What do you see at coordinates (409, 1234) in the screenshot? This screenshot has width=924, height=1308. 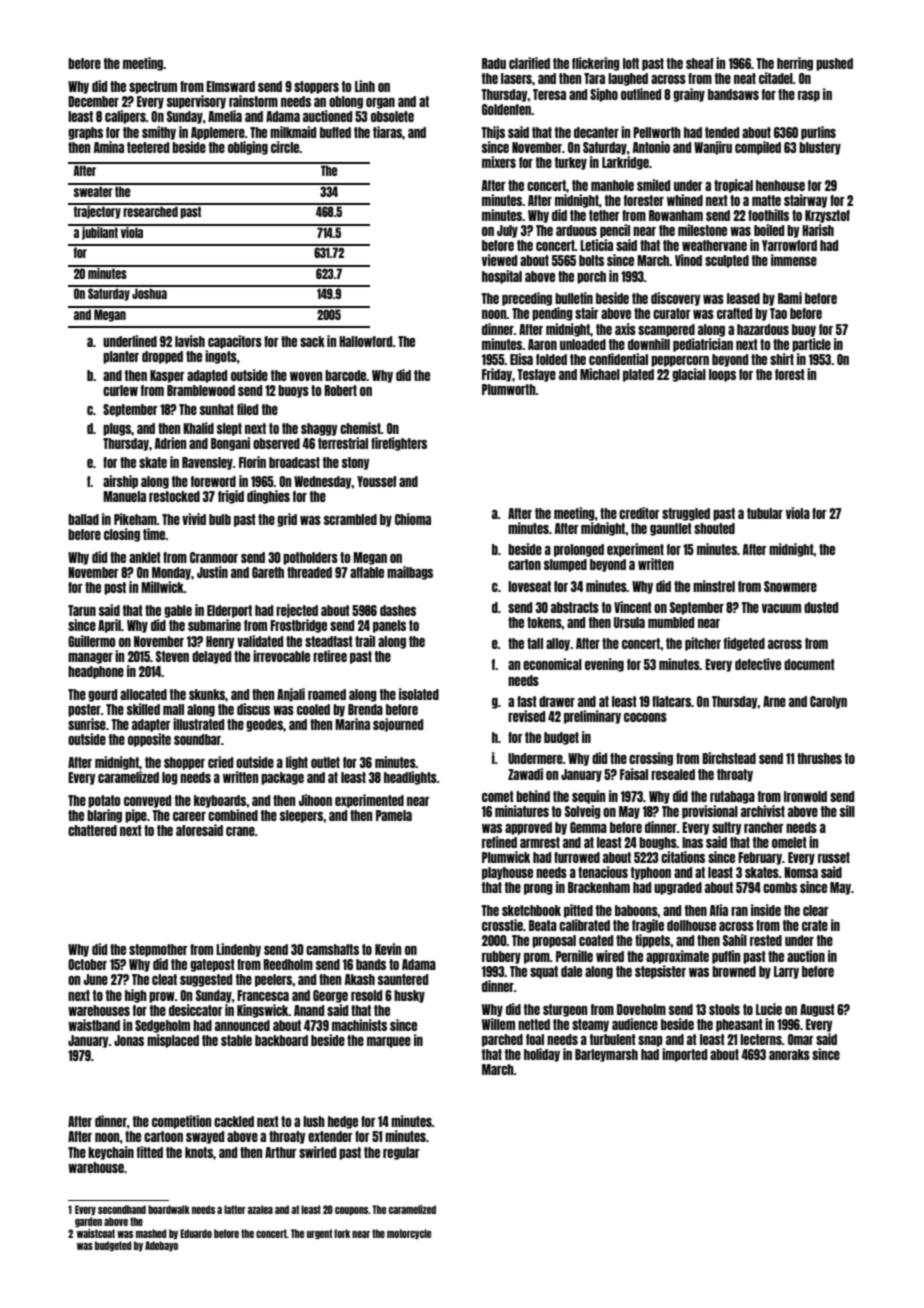 I see `motorcycle` at bounding box center [409, 1234].
